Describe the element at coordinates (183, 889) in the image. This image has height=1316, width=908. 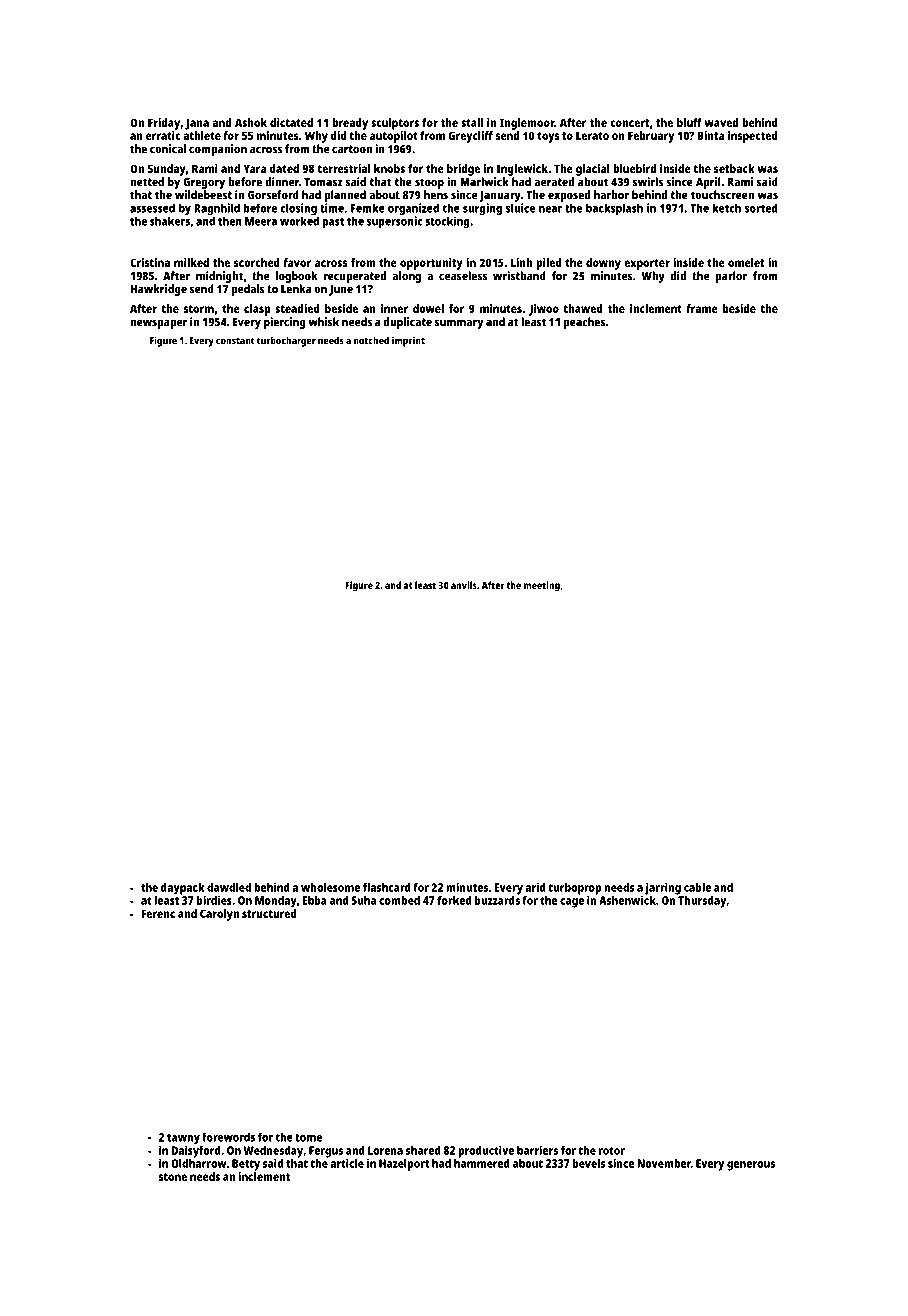
I see `daypack` at that location.
